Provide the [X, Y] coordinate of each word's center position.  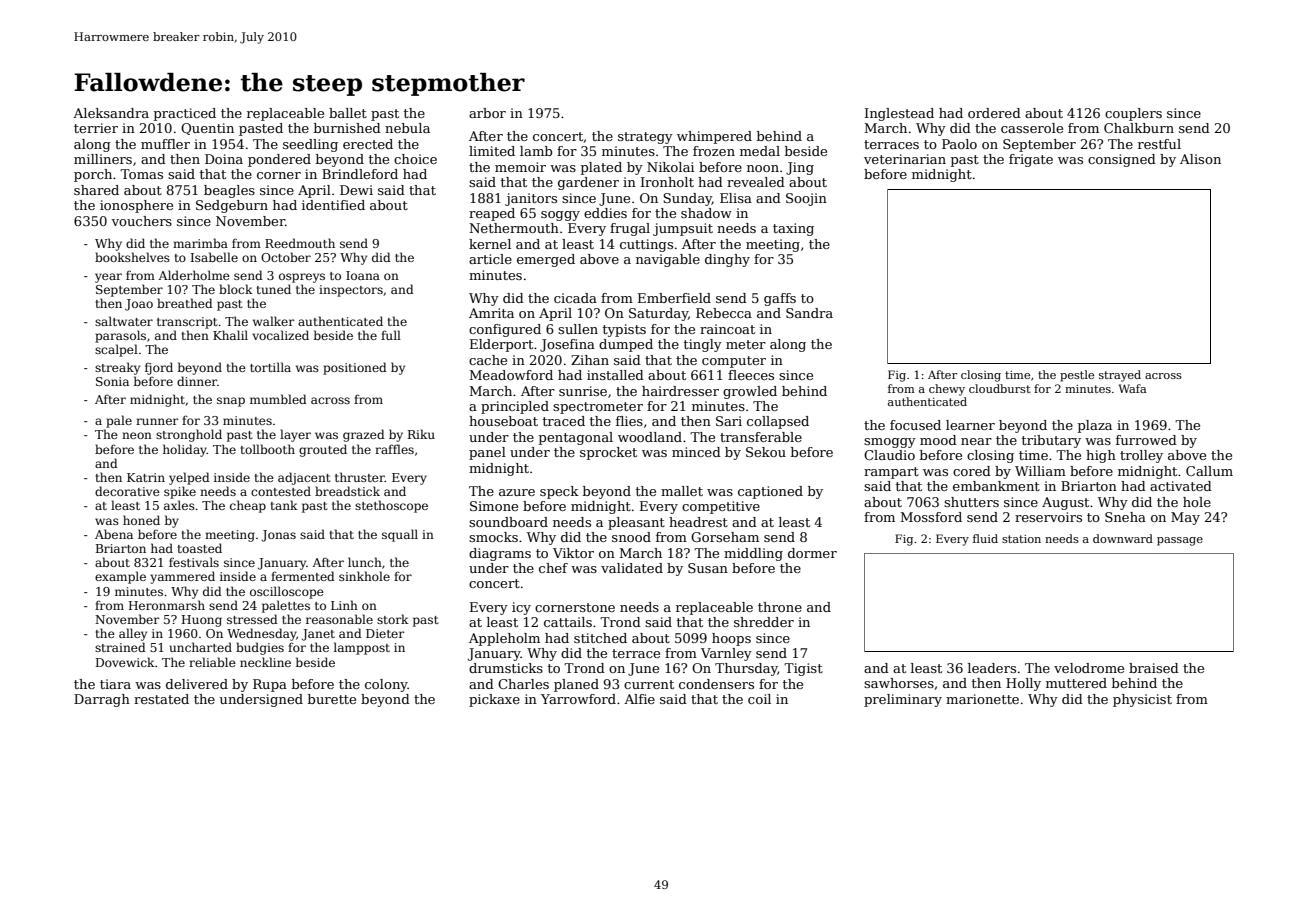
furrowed [1146, 440]
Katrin [146, 477]
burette [332, 699]
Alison [1200, 159]
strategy [645, 138]
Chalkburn [1139, 128]
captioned [770, 492]
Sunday [687, 199]
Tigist [803, 669]
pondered [279, 160]
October [286, 257]
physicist [1142, 700]
